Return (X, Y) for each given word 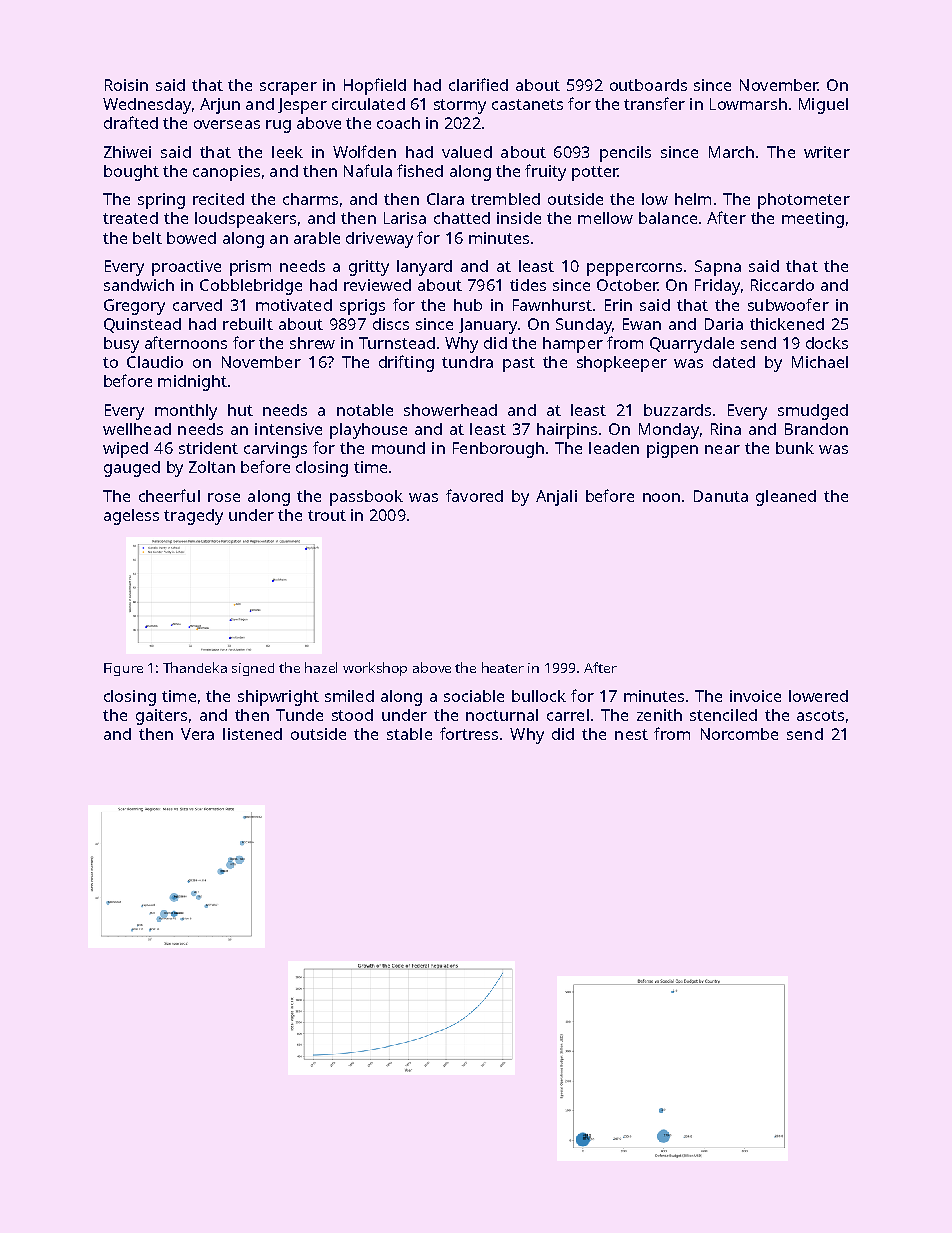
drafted (131, 122)
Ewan (642, 324)
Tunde (299, 715)
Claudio (155, 362)
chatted (462, 218)
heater (503, 667)
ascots (820, 715)
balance (668, 218)
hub (468, 305)
